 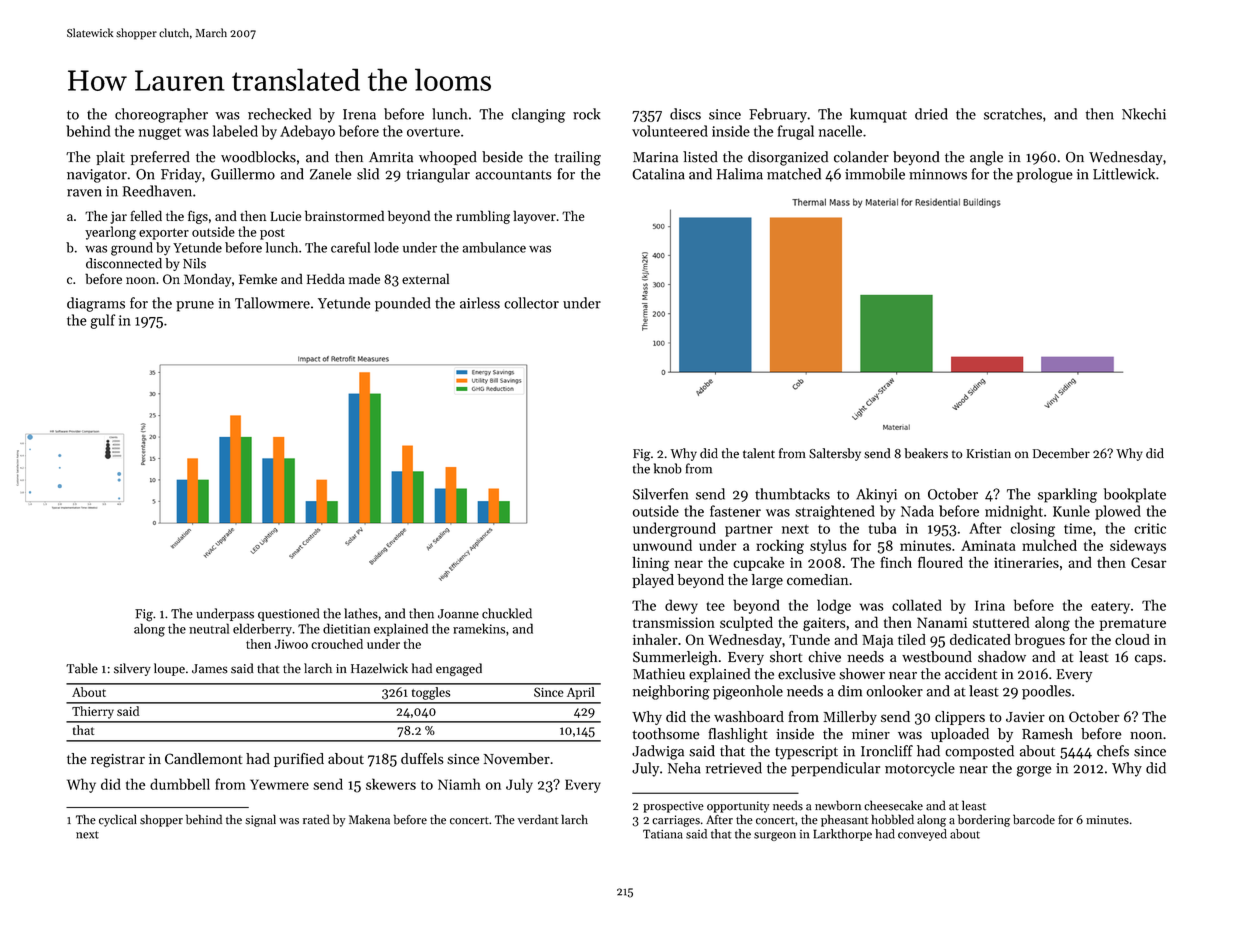 What do you see at coordinates (794, 174) in the screenshot?
I see `matched` at bounding box center [794, 174].
